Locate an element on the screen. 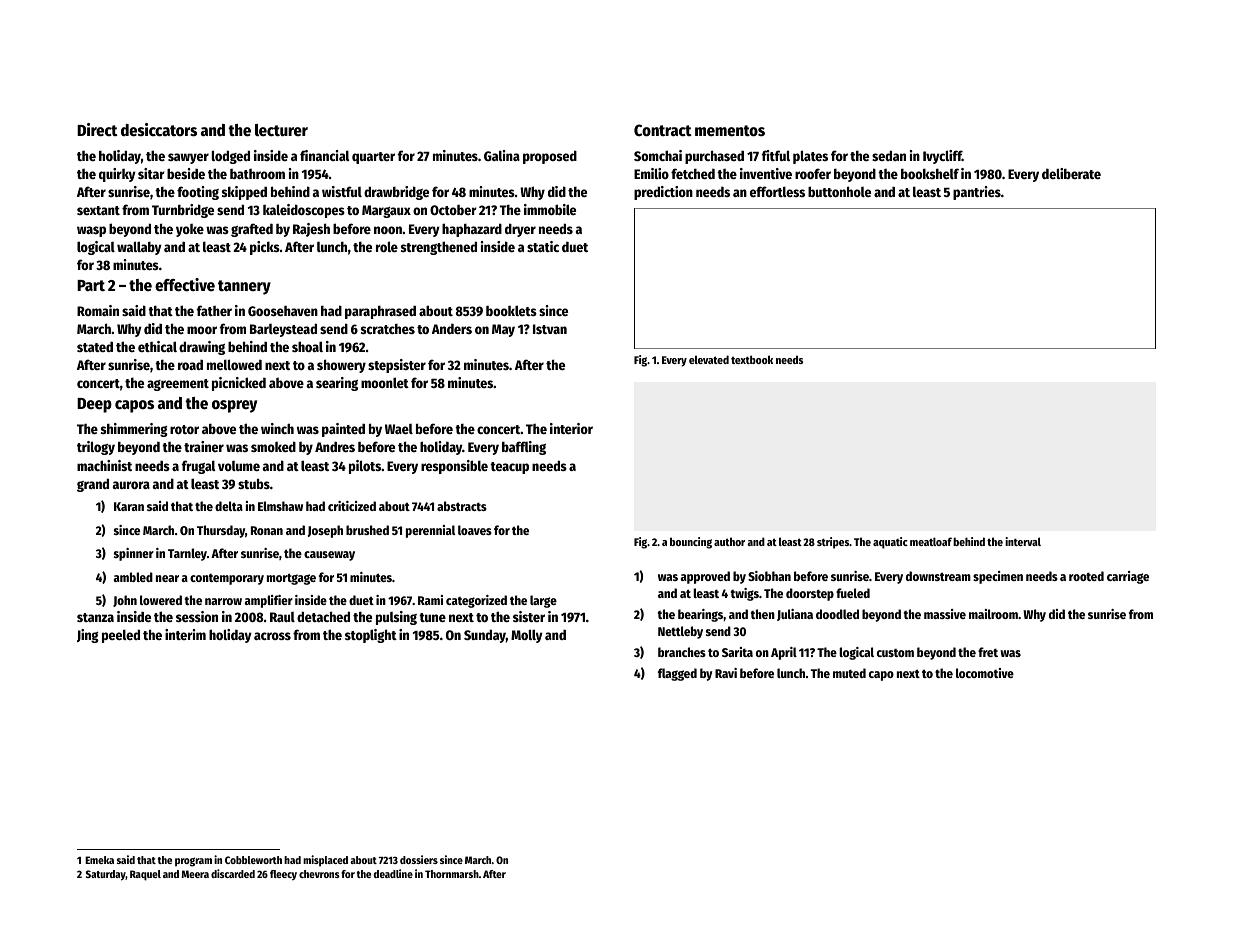 The width and height of the screenshot is (1233, 952). elevated is located at coordinates (709, 359).
